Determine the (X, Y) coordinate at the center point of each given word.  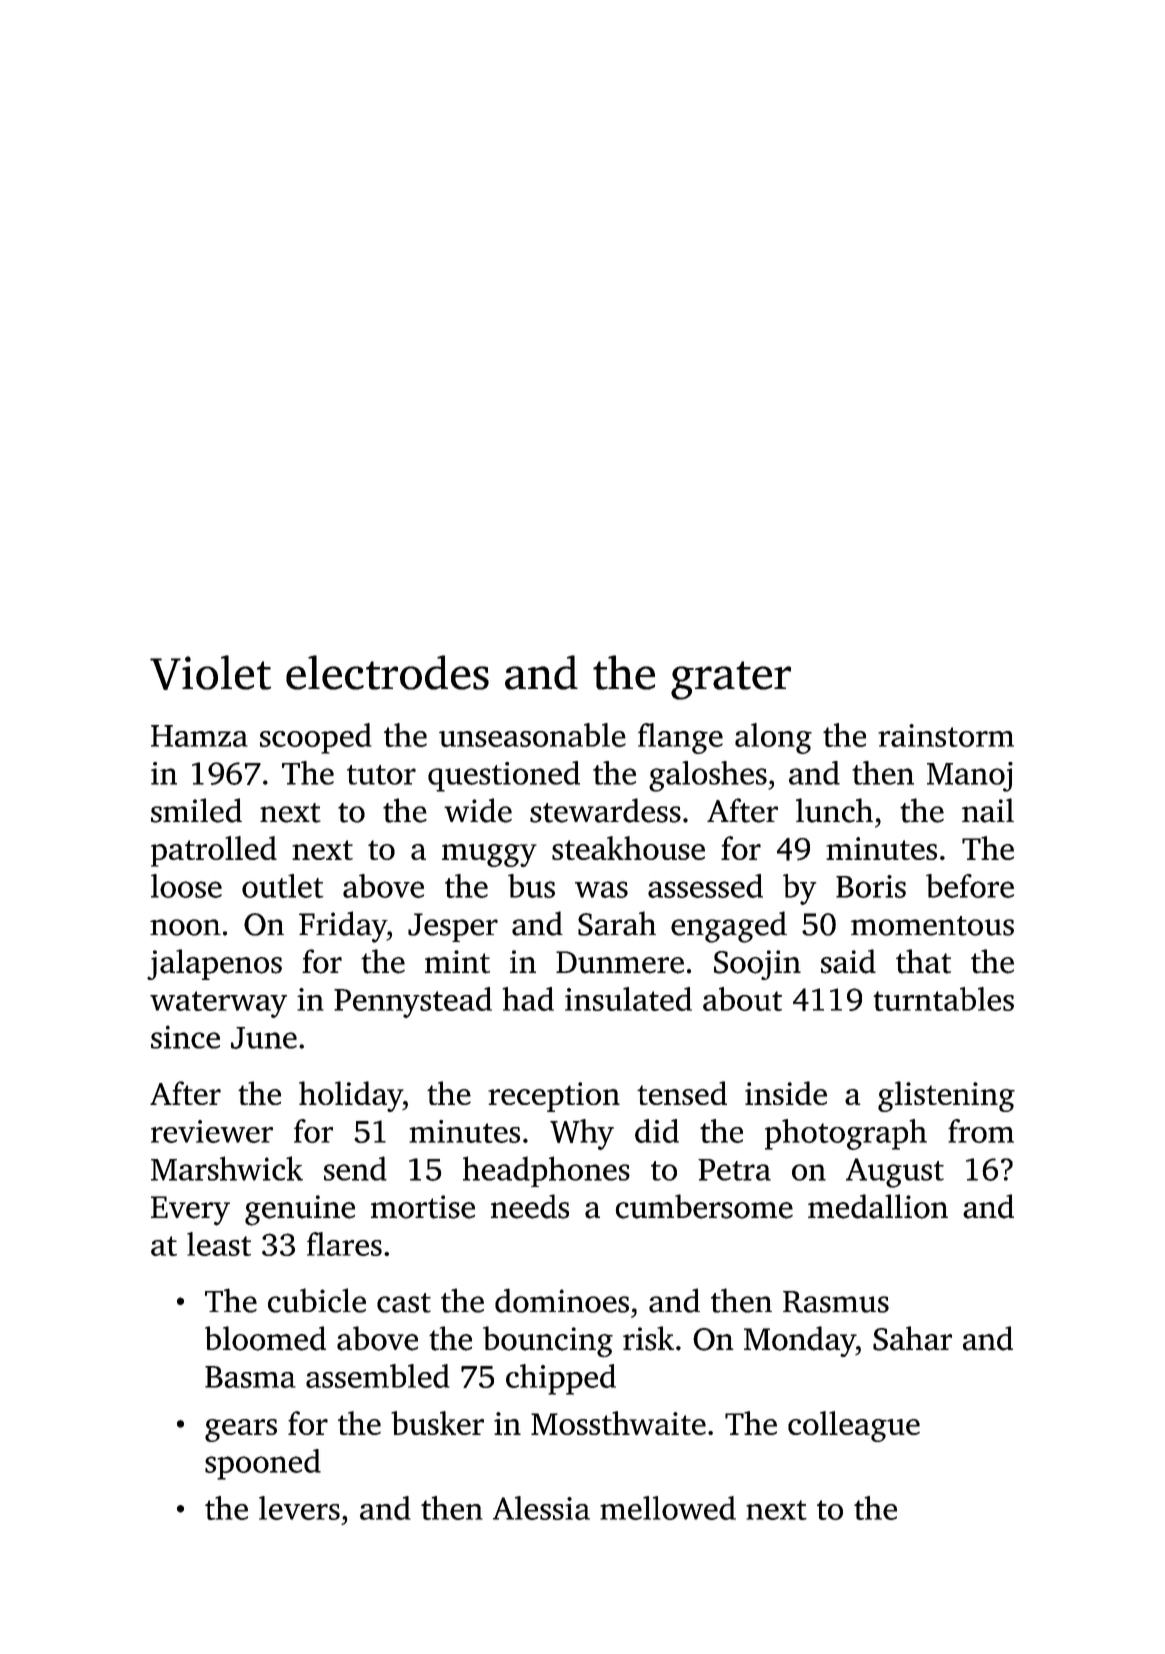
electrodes (387, 672)
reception (554, 1097)
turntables (943, 999)
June (264, 1038)
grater (731, 680)
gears (241, 1430)
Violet (210, 672)
